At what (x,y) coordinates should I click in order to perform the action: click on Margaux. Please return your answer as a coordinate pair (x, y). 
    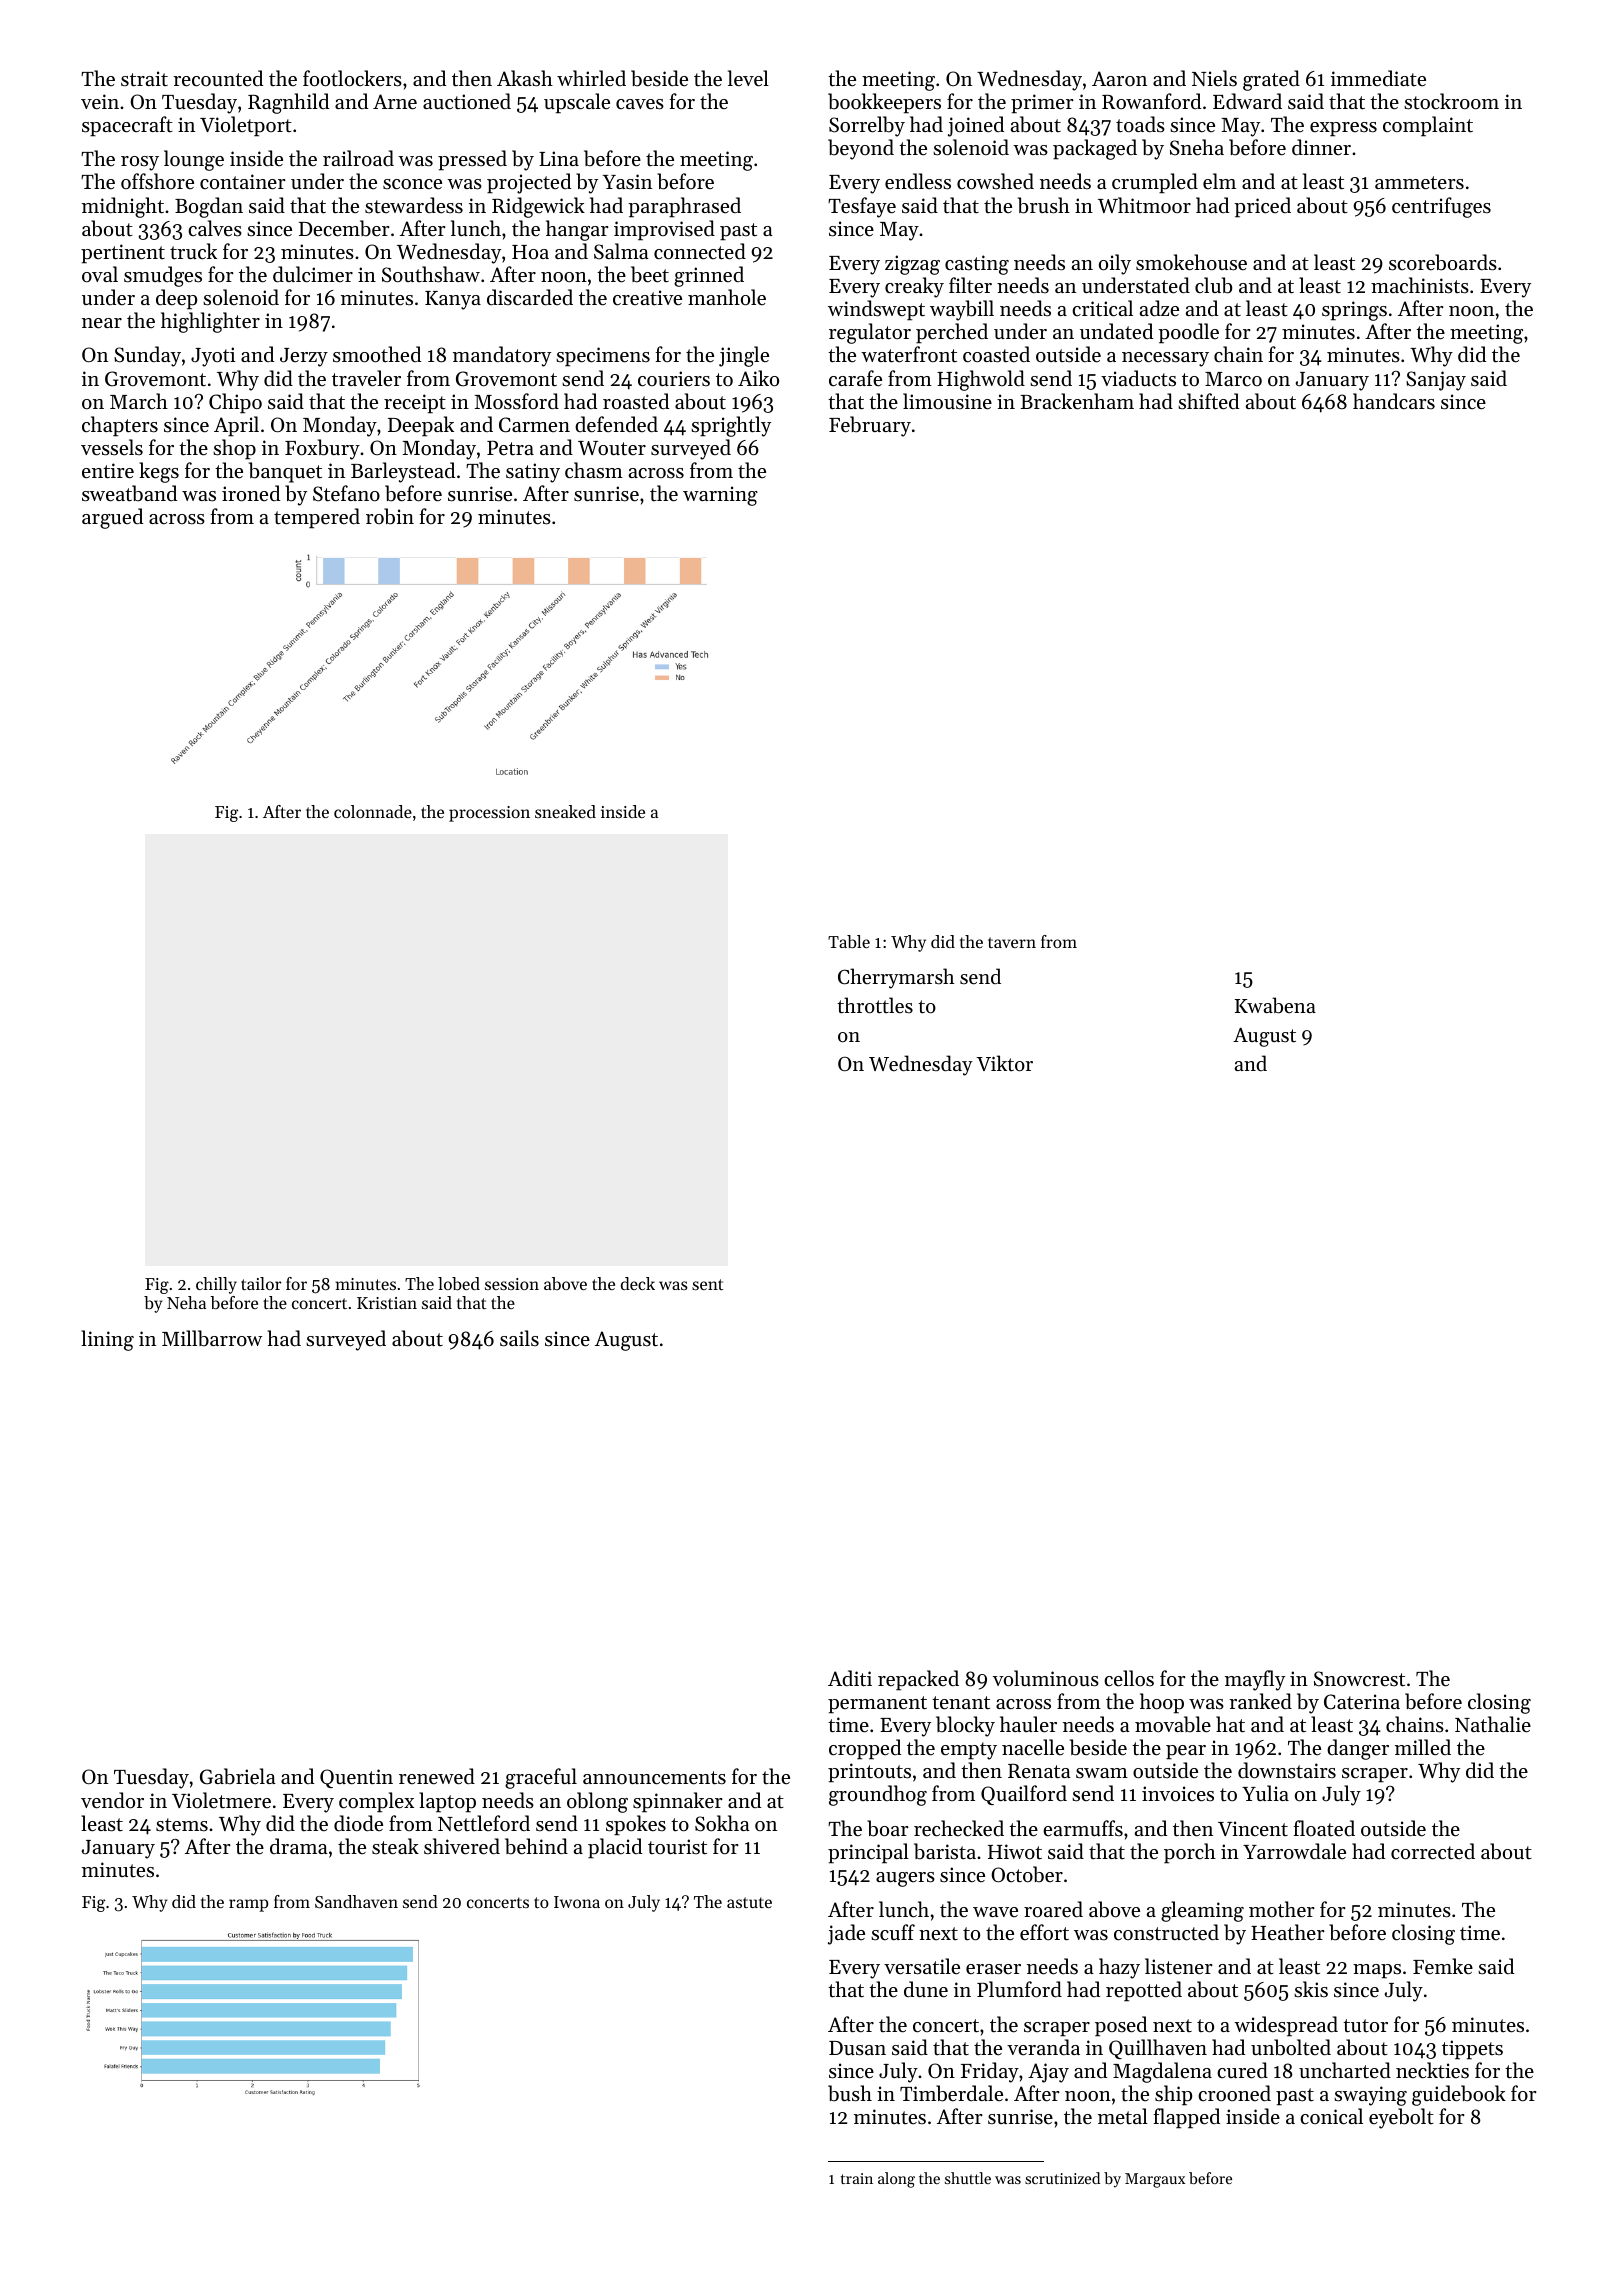
    Looking at the image, I should click on (1155, 2180).
